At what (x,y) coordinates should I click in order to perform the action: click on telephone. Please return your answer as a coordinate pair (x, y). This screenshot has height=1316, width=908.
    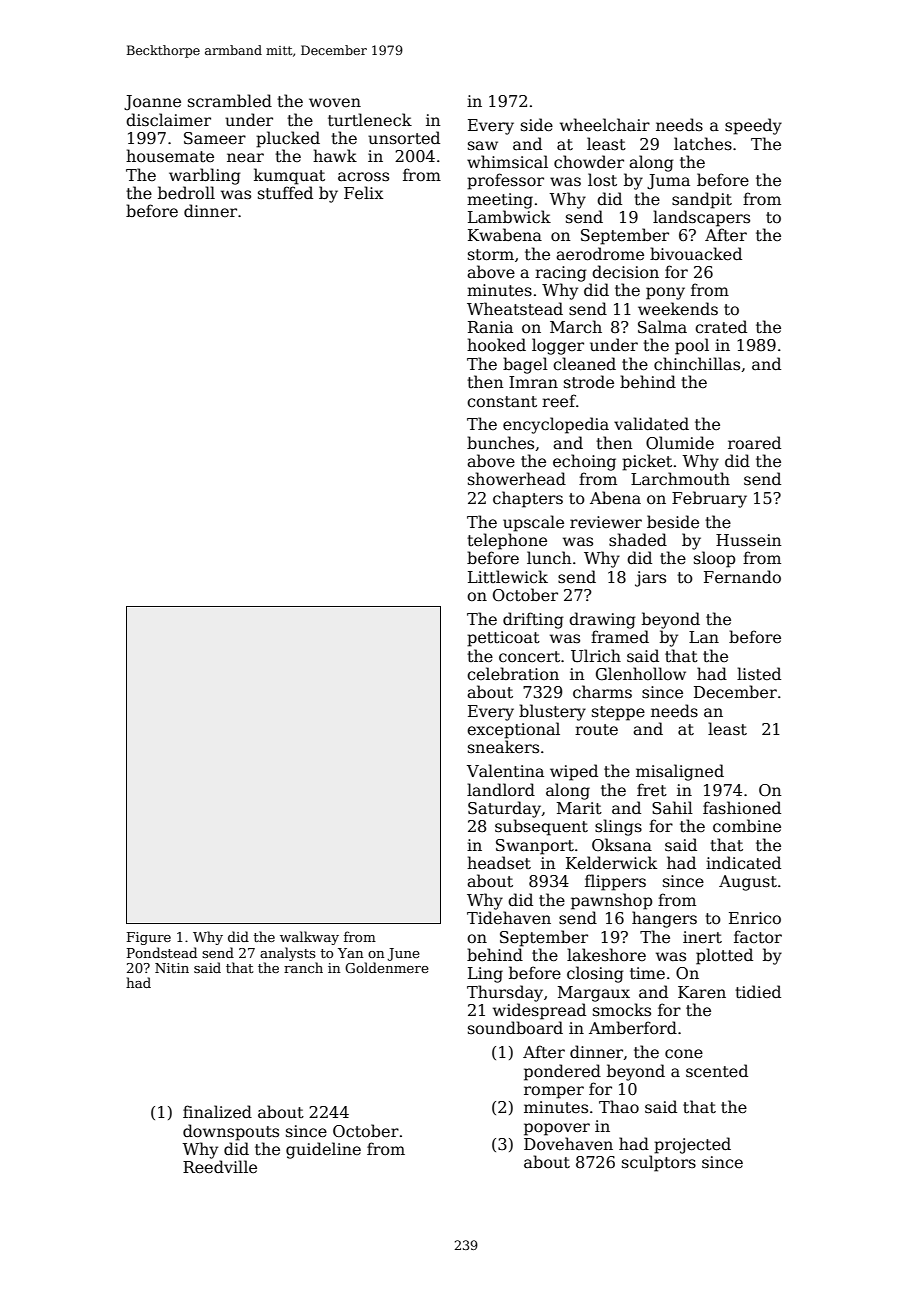
    Looking at the image, I should click on (507, 541).
